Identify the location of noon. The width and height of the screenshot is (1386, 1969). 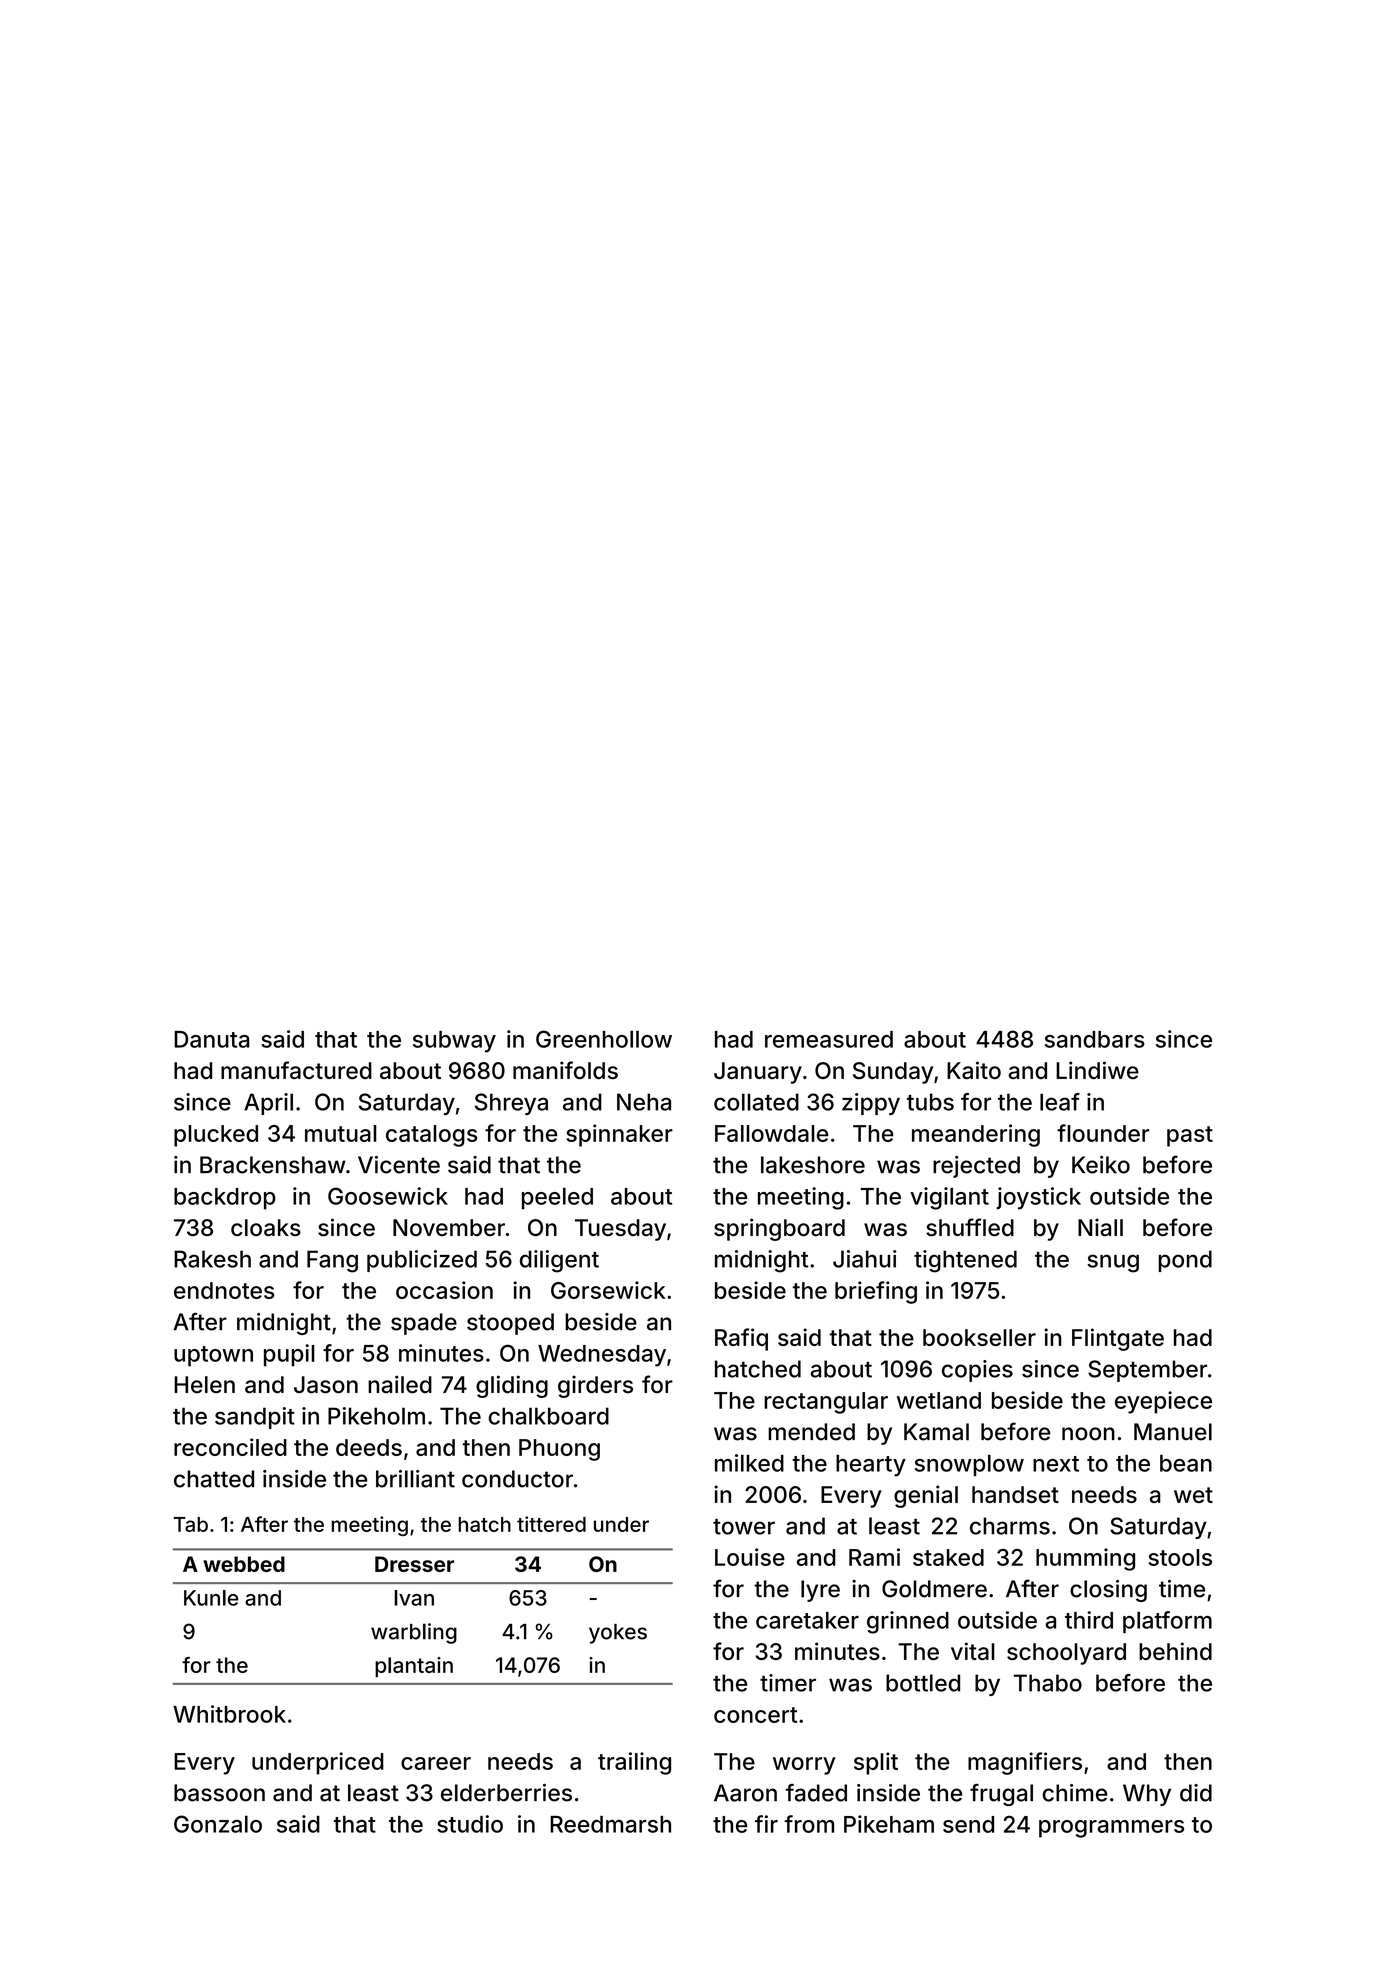
(1088, 1434).
